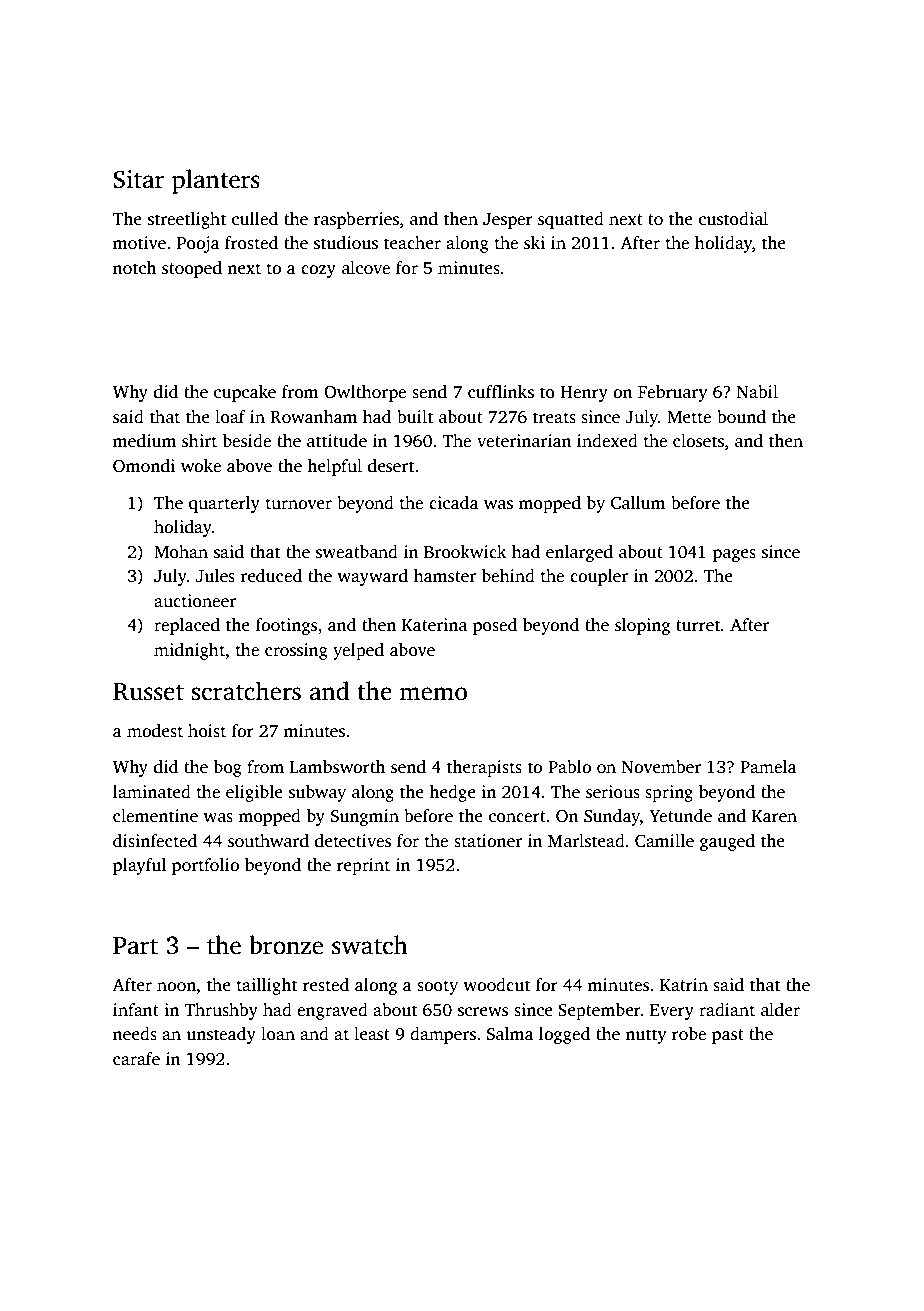 Image resolution: width=924 pixels, height=1311 pixels. What do you see at coordinates (733, 219) in the document?
I see `custodial` at bounding box center [733, 219].
